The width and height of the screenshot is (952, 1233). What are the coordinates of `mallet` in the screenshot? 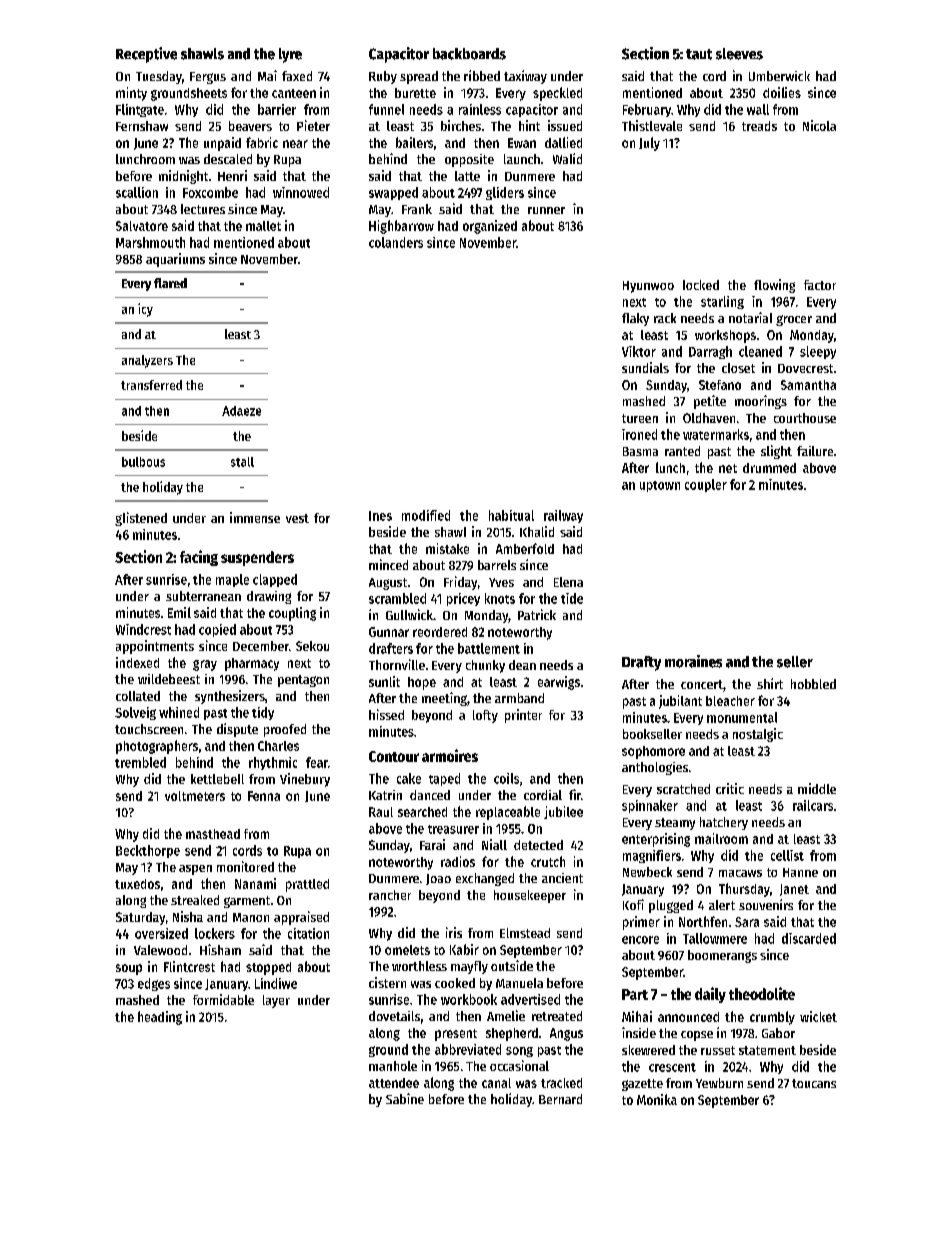 It's located at (263, 226).
